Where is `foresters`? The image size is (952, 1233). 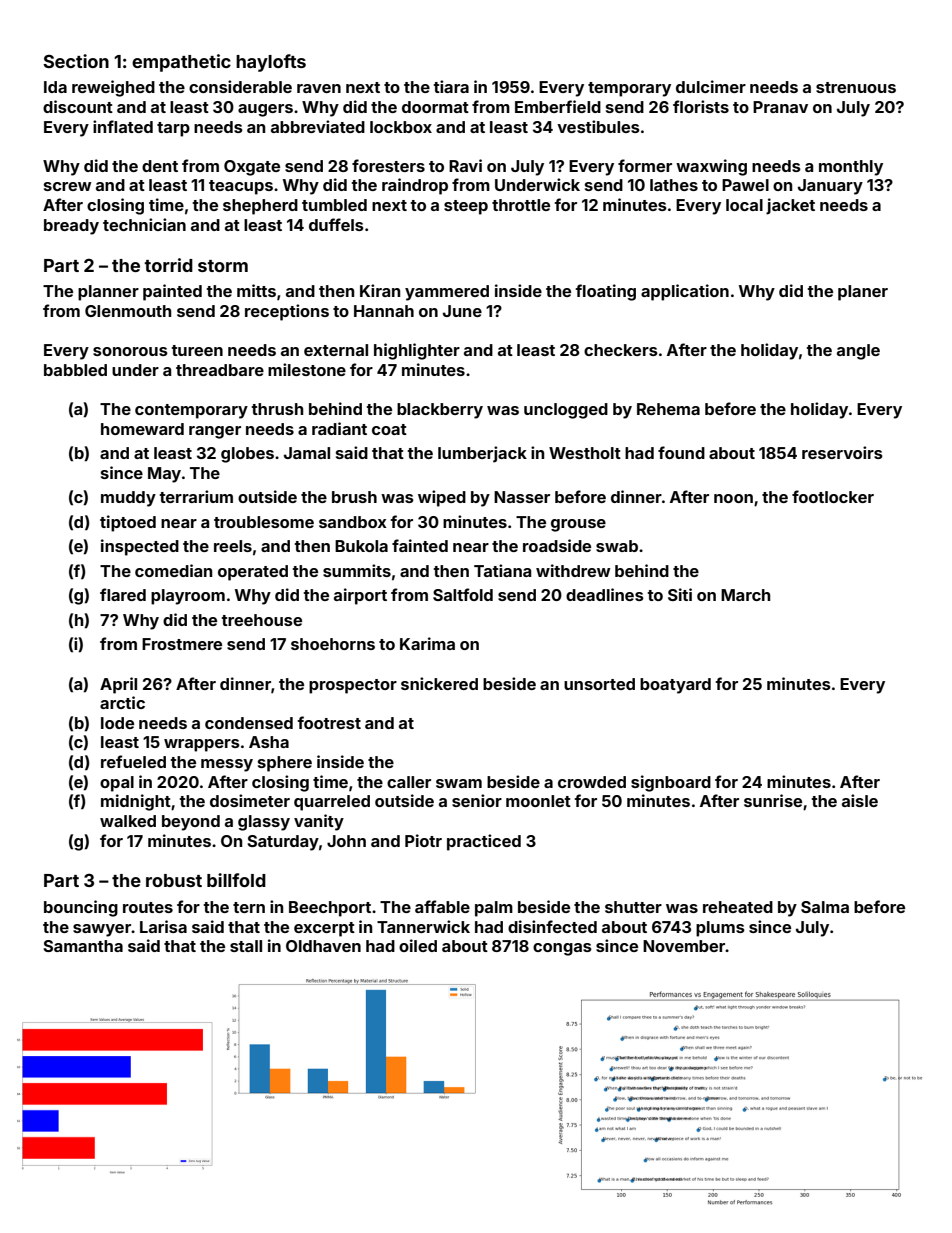
foresters is located at coordinates (388, 165).
